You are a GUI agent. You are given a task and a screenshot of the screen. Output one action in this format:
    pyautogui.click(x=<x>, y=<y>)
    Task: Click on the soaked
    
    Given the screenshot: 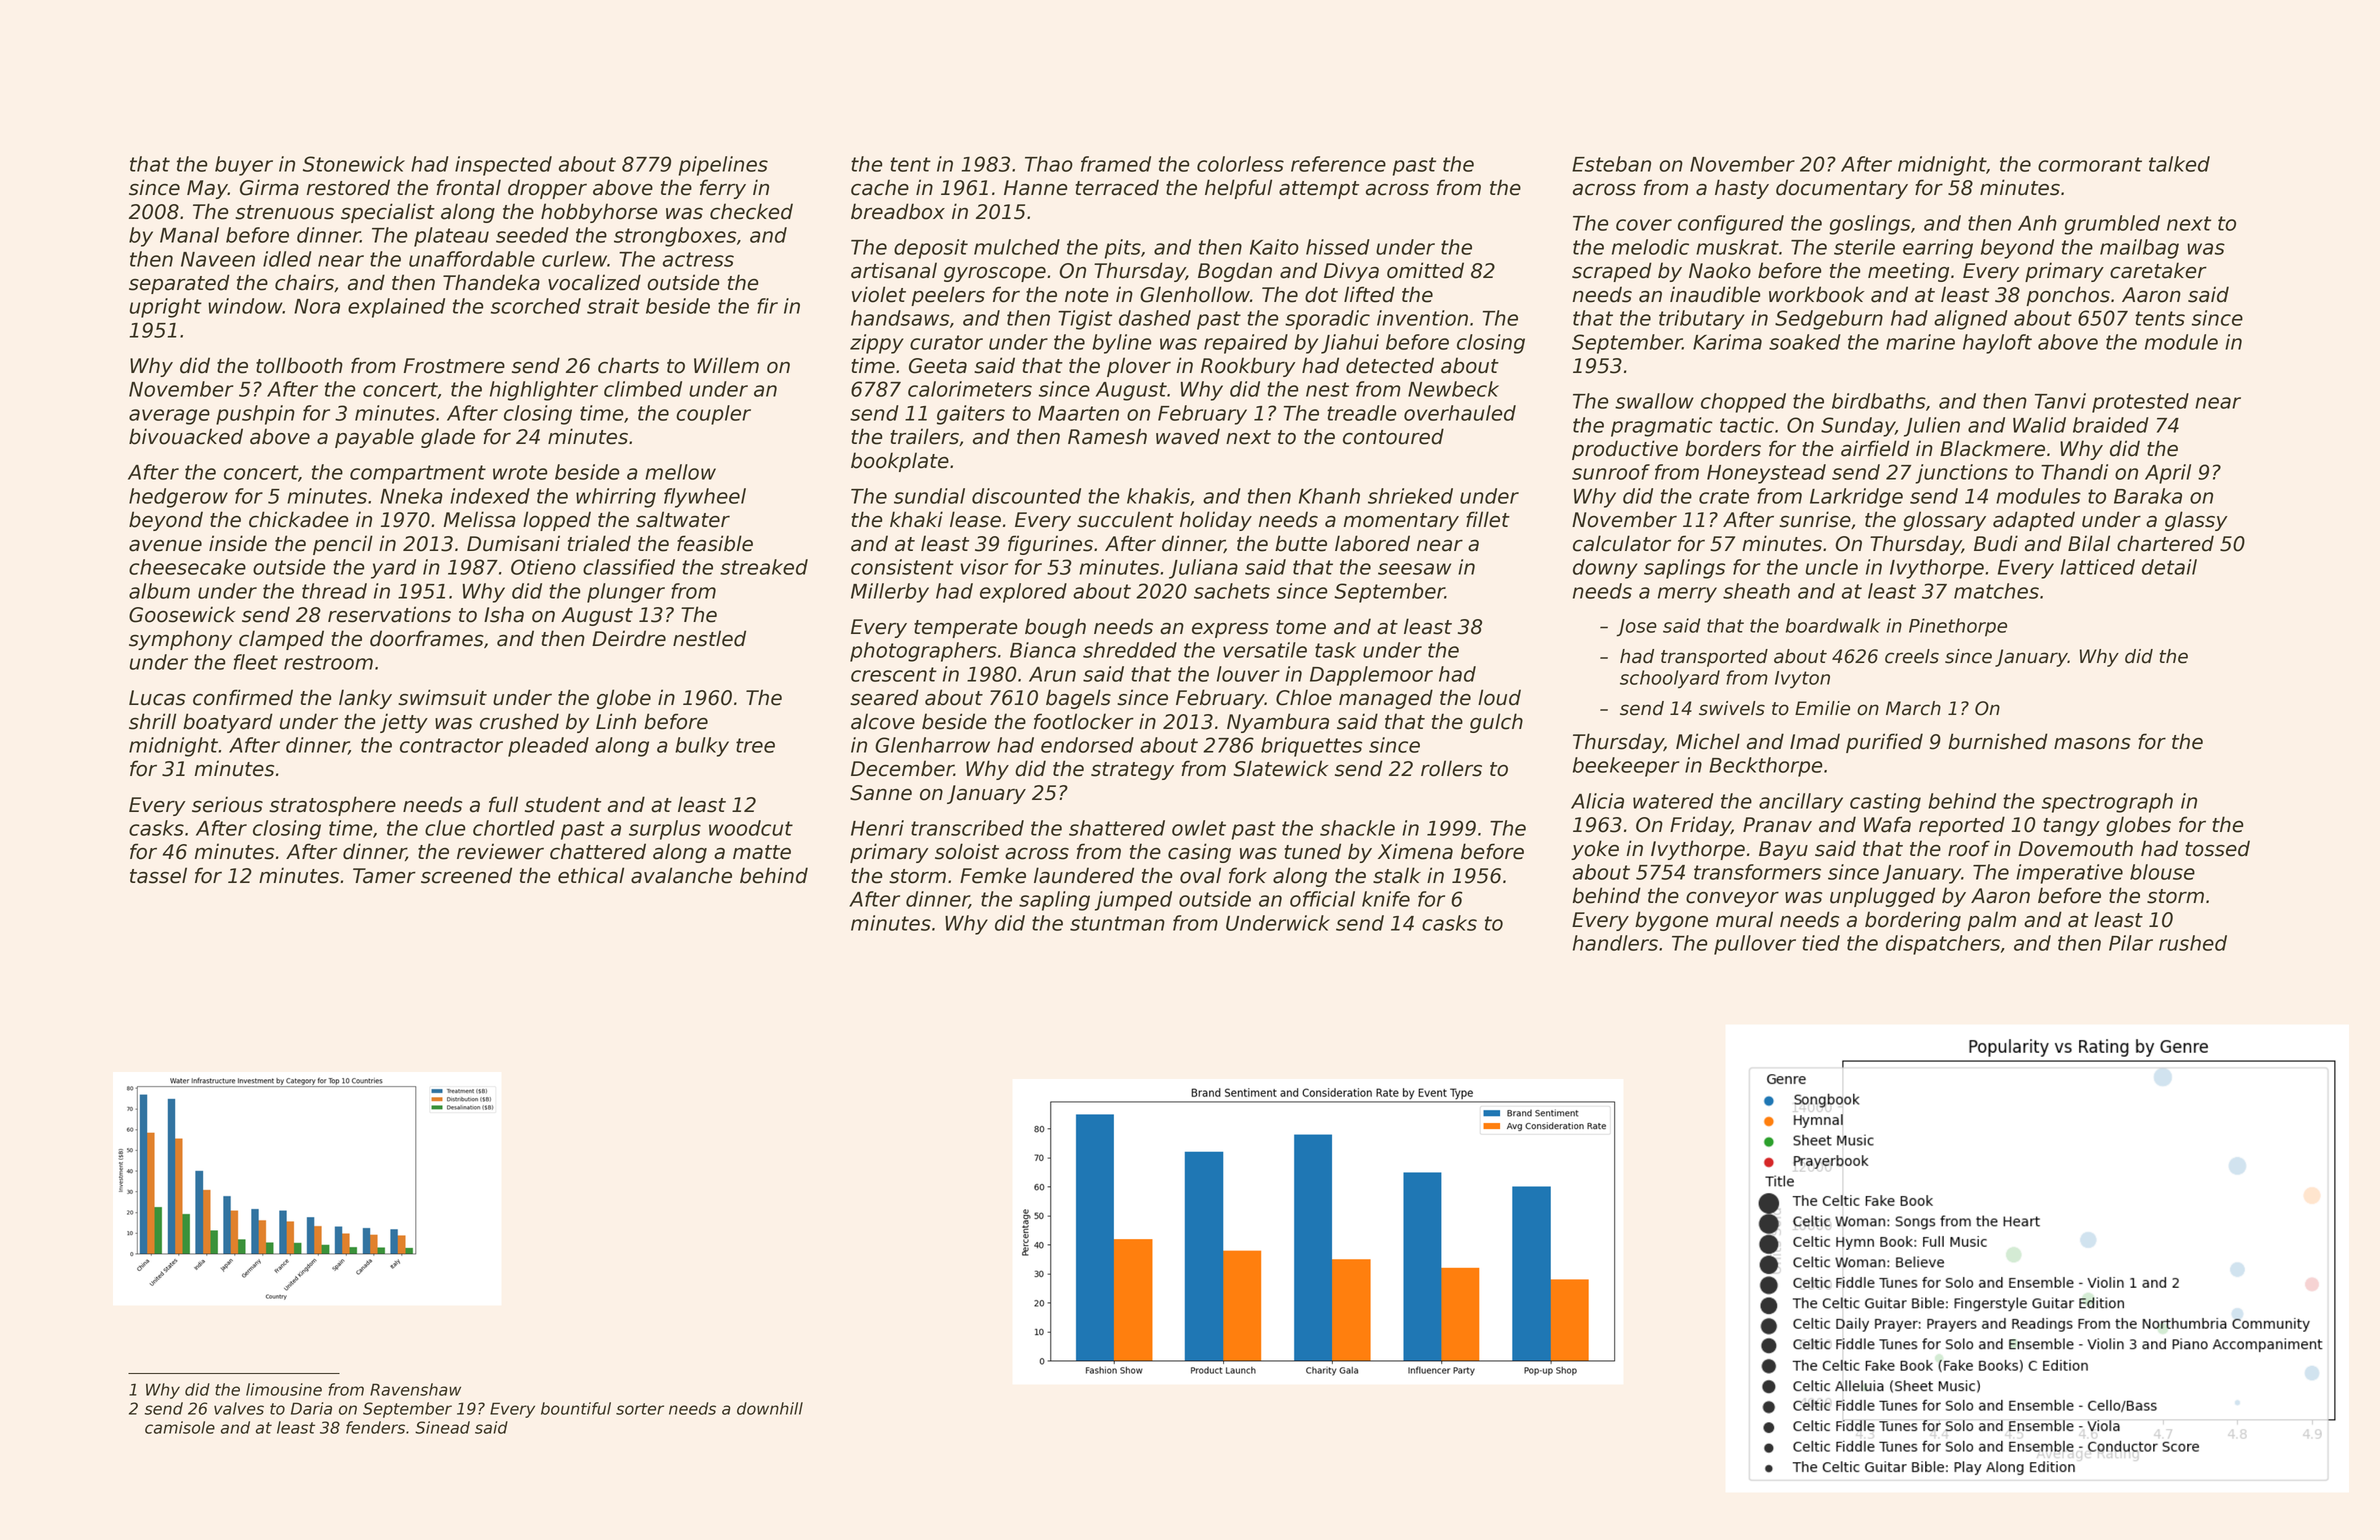 What is the action you would take?
    pyautogui.click(x=1805, y=342)
